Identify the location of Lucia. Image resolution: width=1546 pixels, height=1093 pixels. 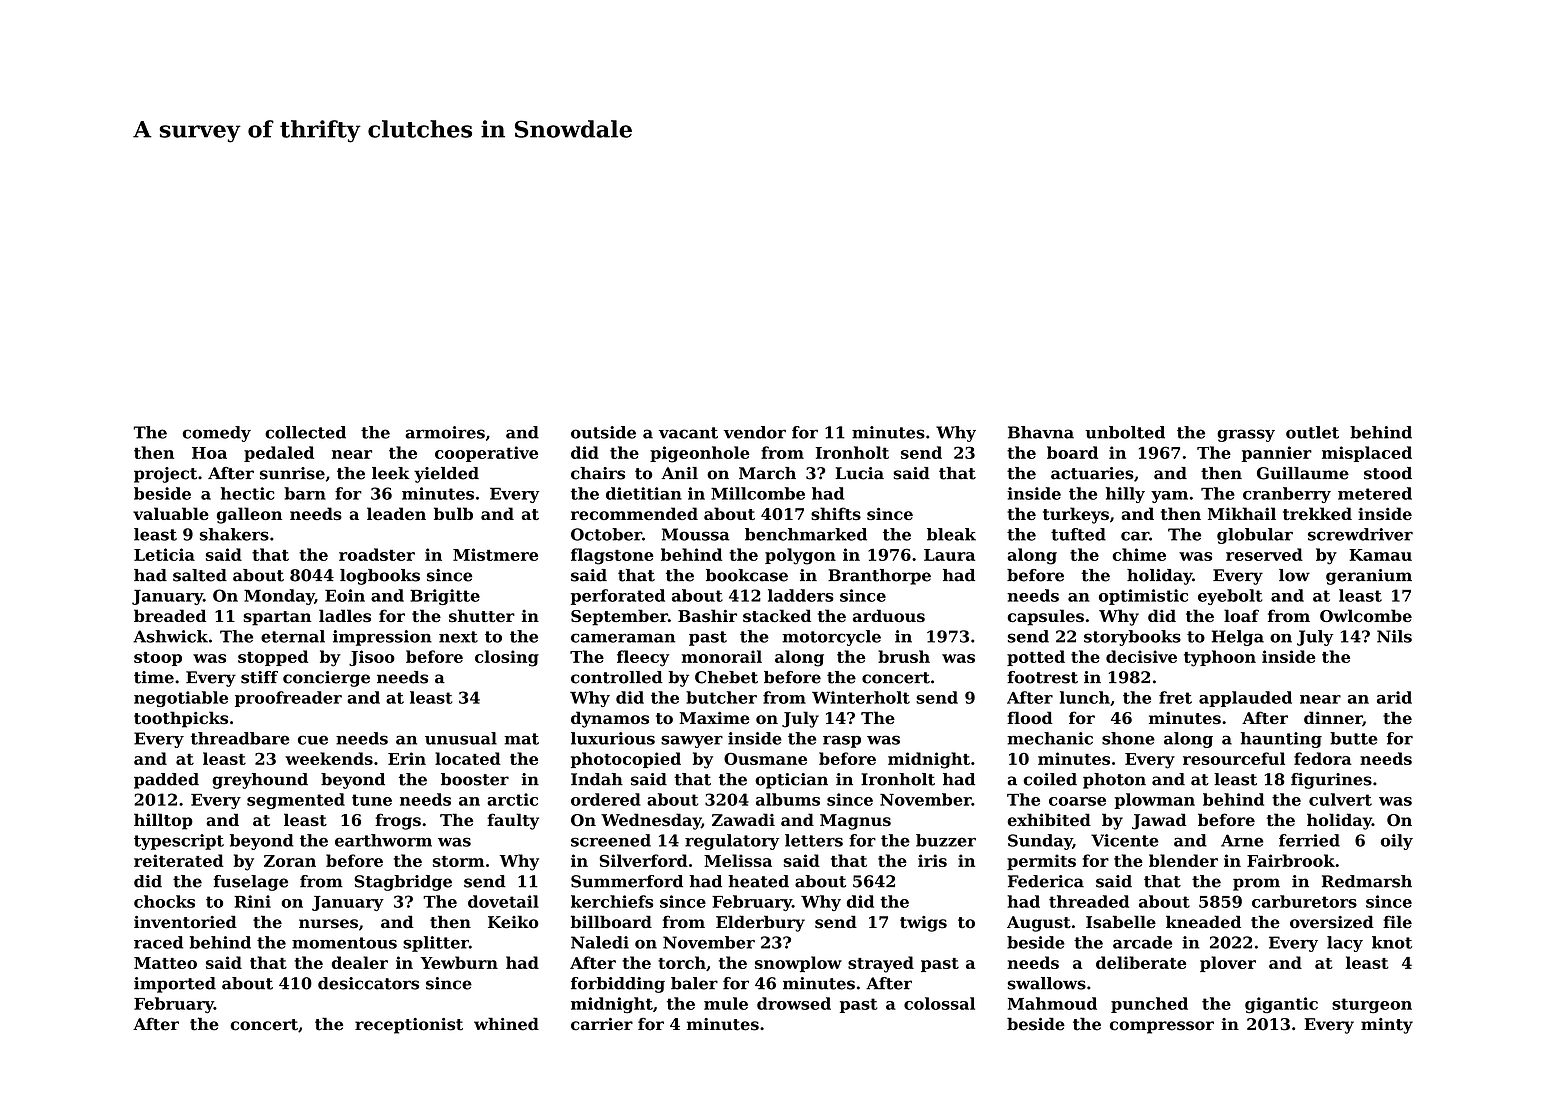
(859, 473).
